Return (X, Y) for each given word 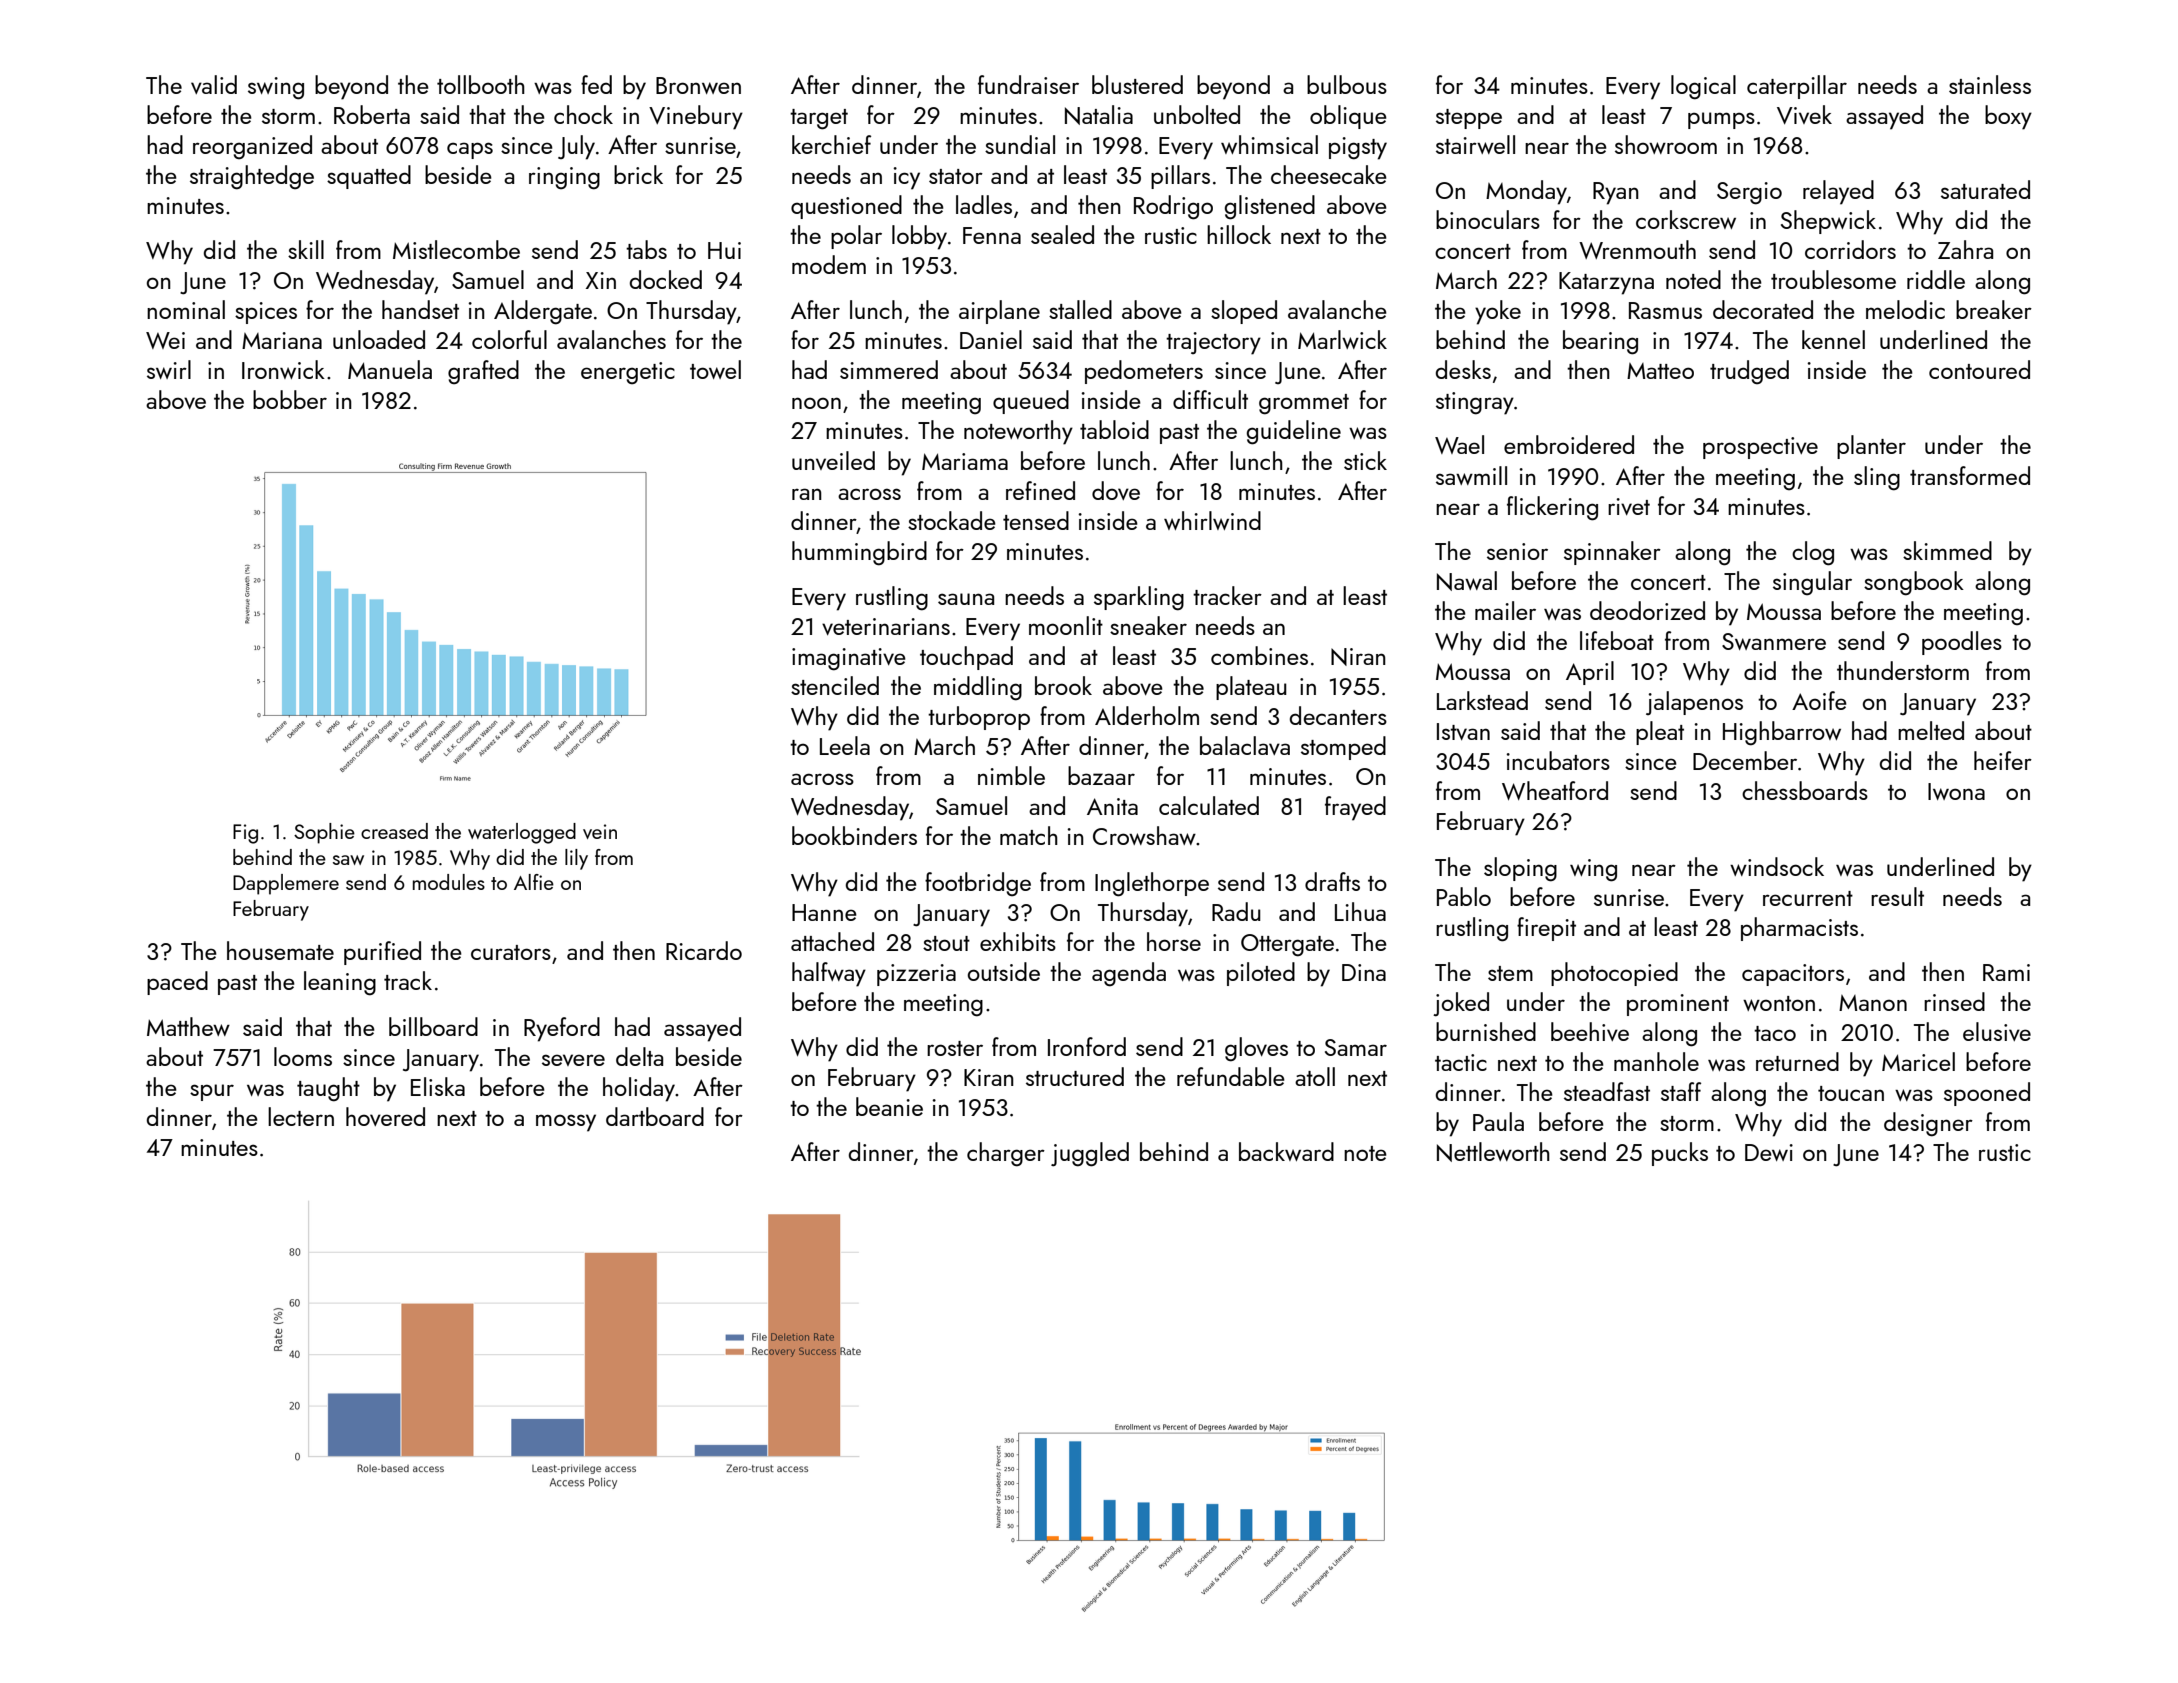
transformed (1970, 475)
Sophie (324, 833)
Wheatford (1555, 790)
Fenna (992, 235)
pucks (1680, 1154)
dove (1116, 490)
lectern (301, 1116)
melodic (1905, 309)
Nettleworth (1493, 1152)
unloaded (379, 339)
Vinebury (696, 117)
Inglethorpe (1152, 884)
